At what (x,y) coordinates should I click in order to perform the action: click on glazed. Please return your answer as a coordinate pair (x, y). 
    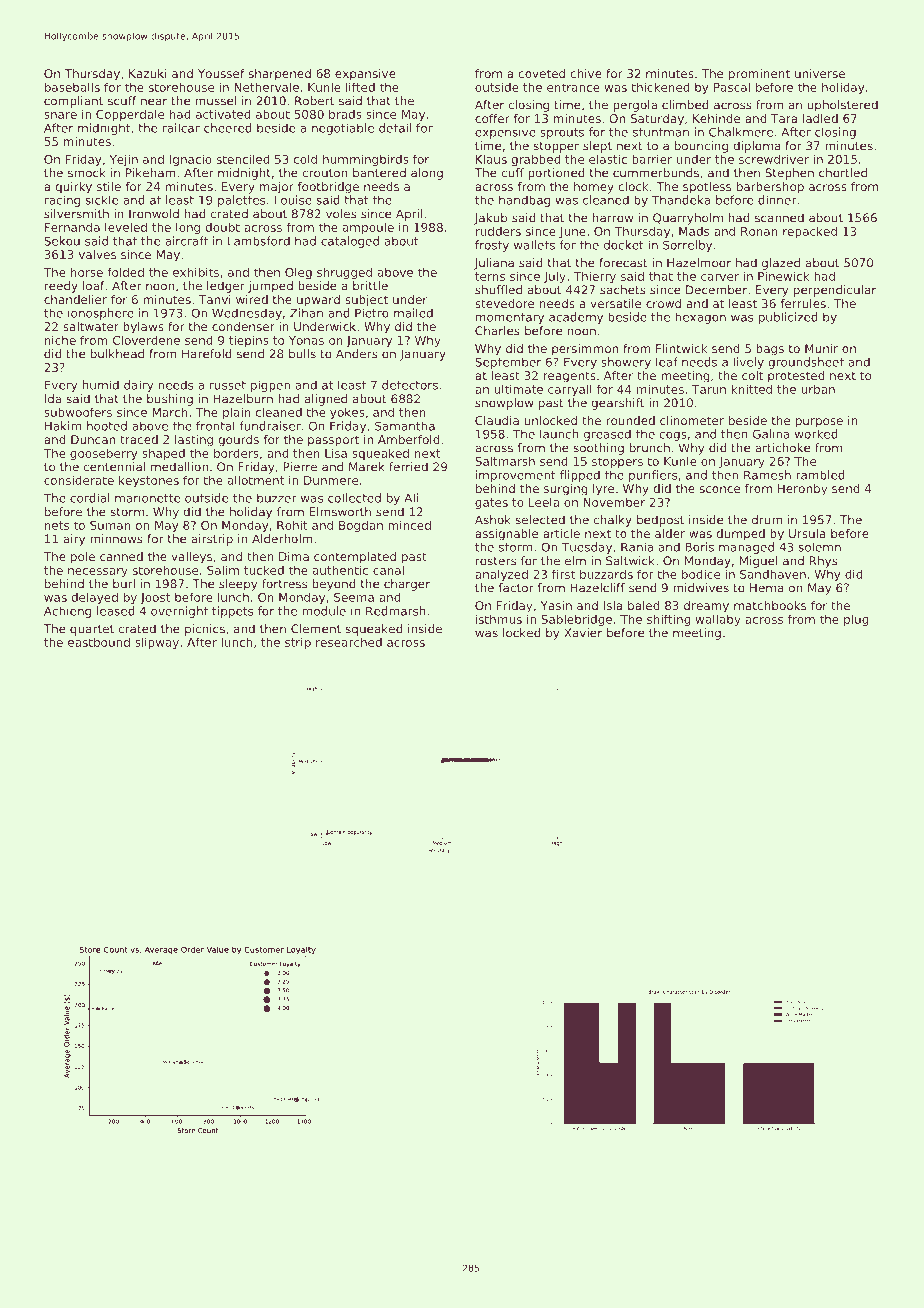
    Looking at the image, I should click on (781, 264).
